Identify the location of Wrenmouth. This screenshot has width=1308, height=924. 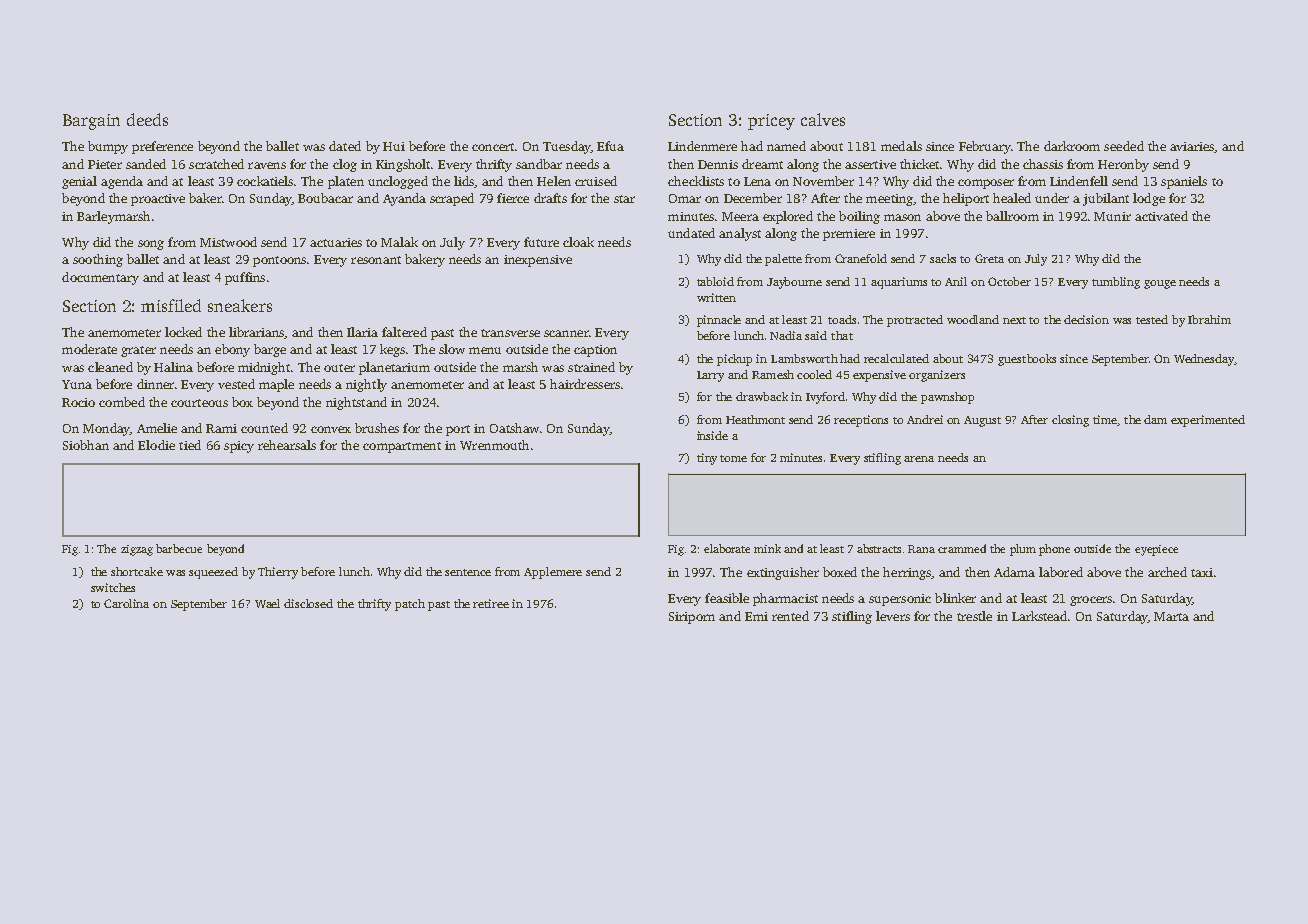
(494, 445).
